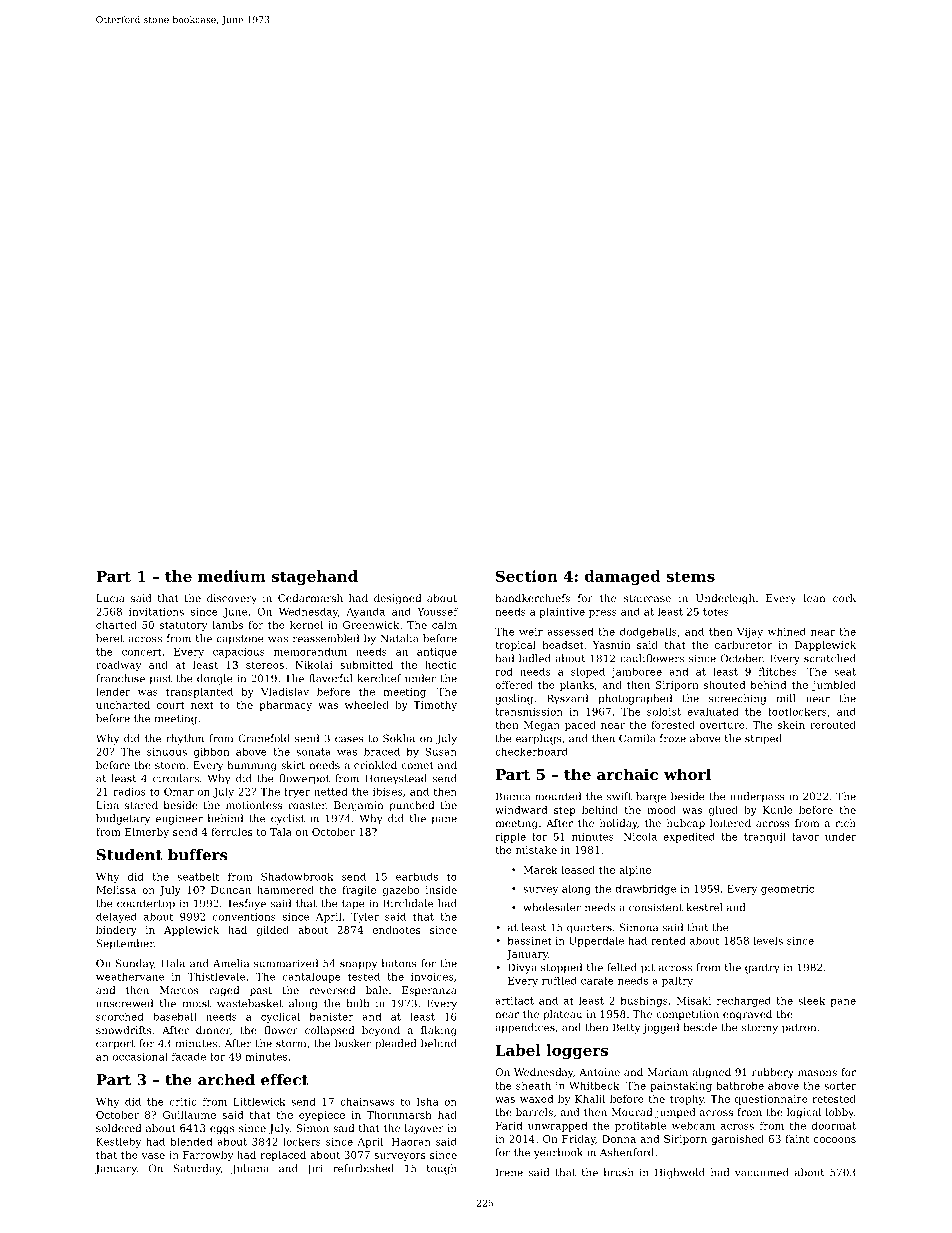 The image size is (952, 1233). Describe the element at coordinates (285, 692) in the screenshot. I see `Vladislav` at that location.
